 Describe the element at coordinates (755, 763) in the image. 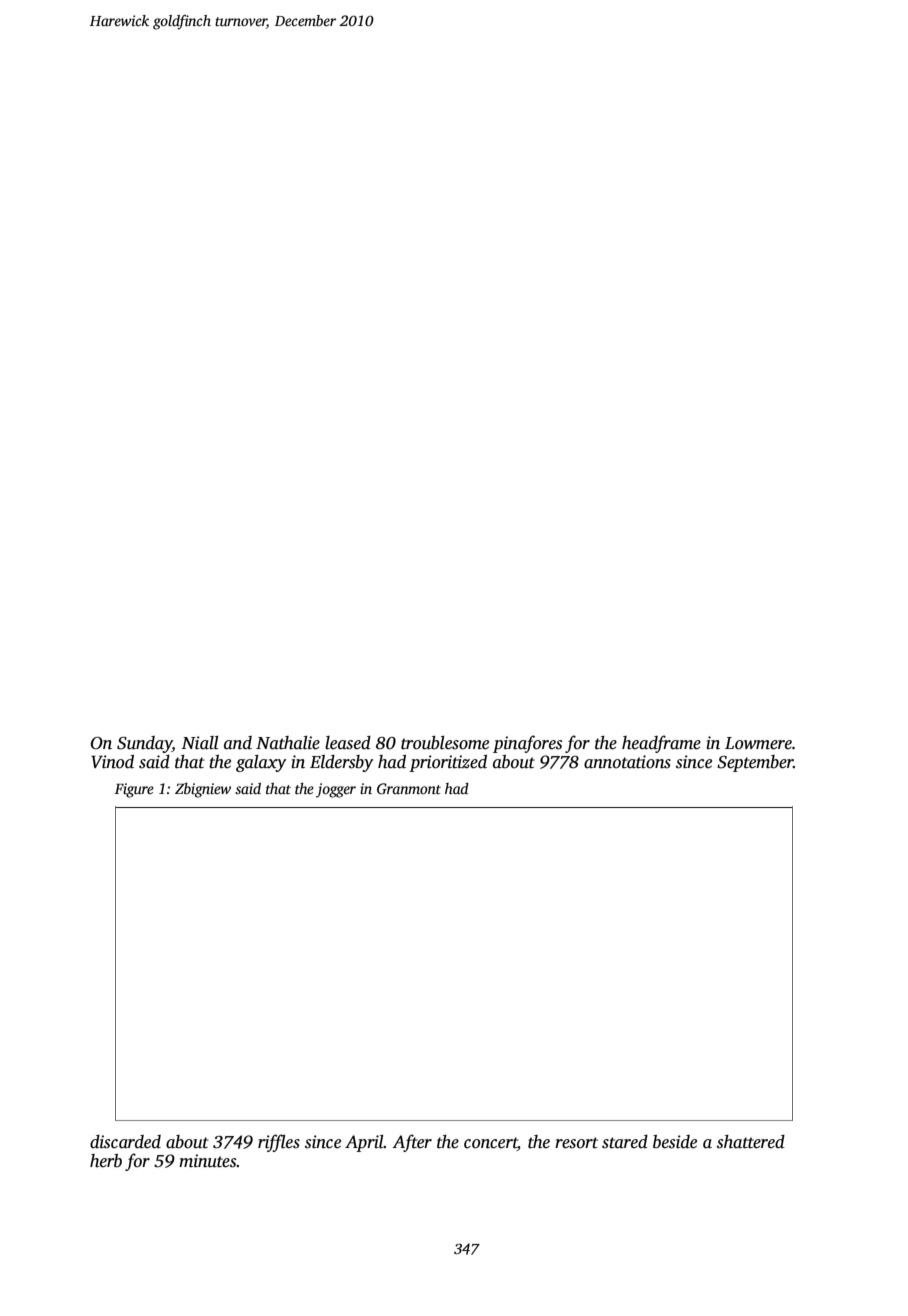

I see `September` at that location.
